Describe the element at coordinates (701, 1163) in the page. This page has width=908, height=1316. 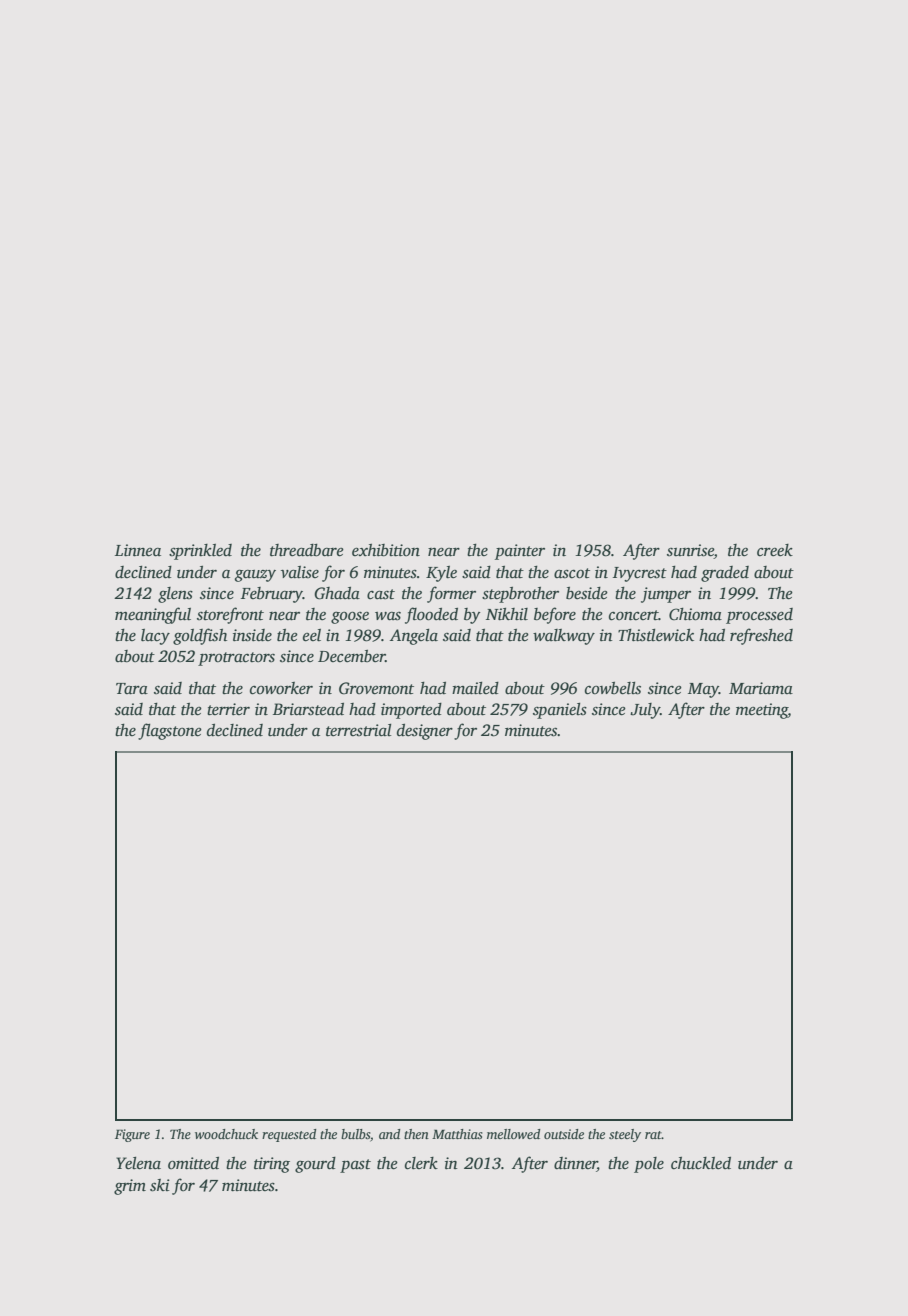
I see `chuckled` at that location.
